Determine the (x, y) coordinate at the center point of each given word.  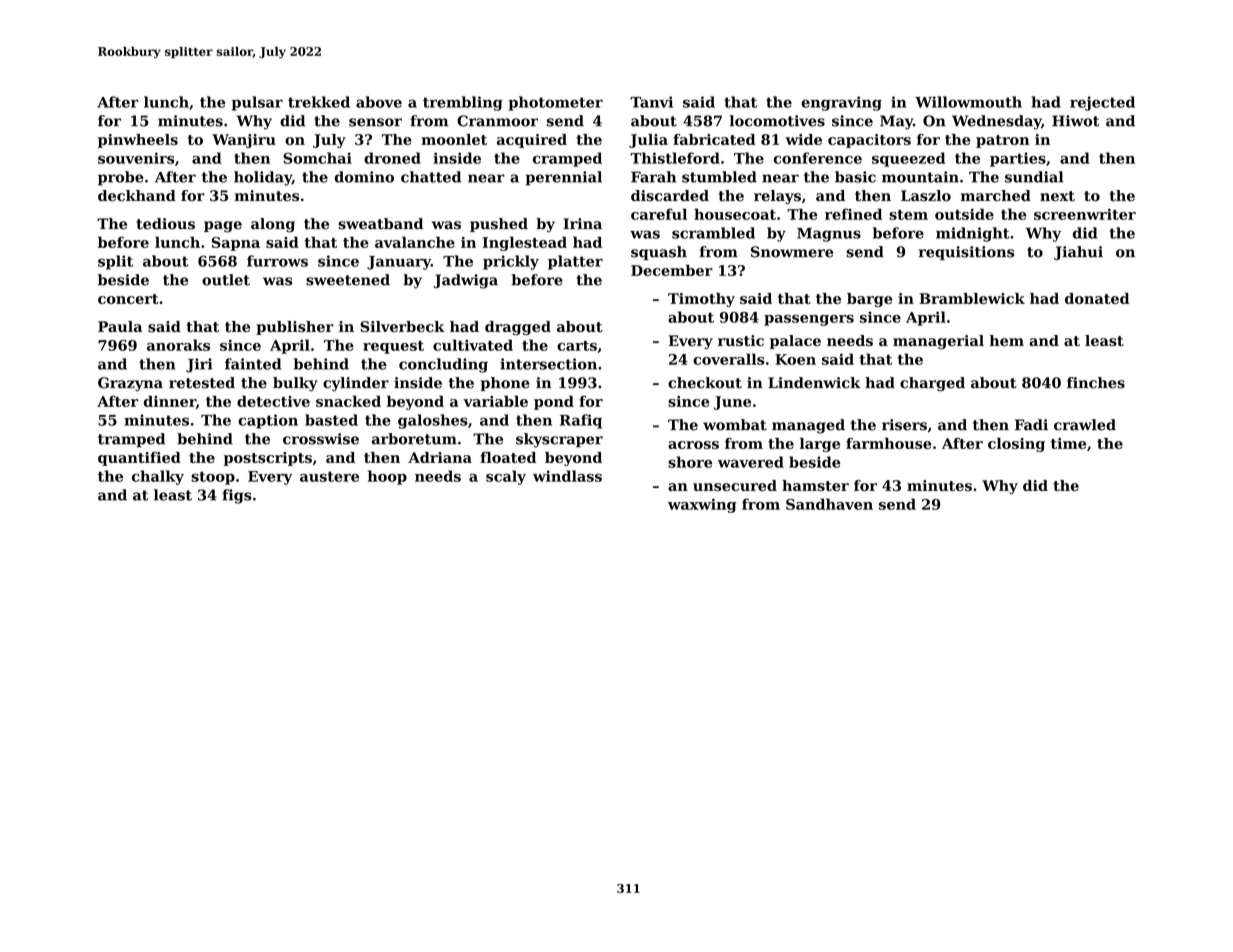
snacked (348, 401)
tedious (165, 224)
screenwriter (1085, 214)
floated (508, 457)
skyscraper (559, 440)
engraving (841, 103)
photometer (555, 103)
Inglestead (524, 243)
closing (1016, 445)
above (379, 102)
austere (329, 476)
